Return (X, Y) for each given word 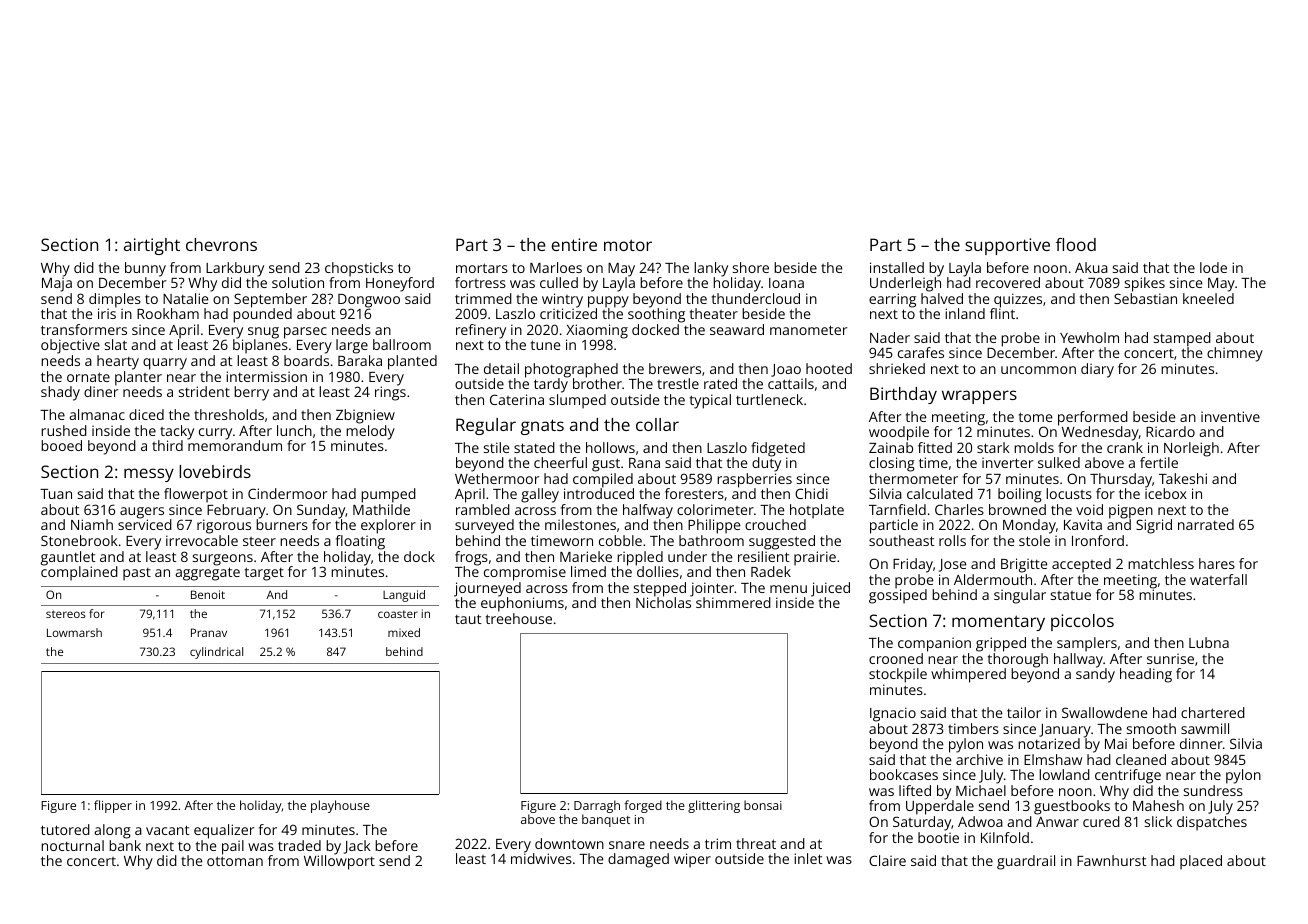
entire (574, 244)
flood (1076, 244)
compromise (525, 573)
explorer (388, 526)
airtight (152, 246)
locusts (1069, 493)
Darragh (597, 806)
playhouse (340, 806)
